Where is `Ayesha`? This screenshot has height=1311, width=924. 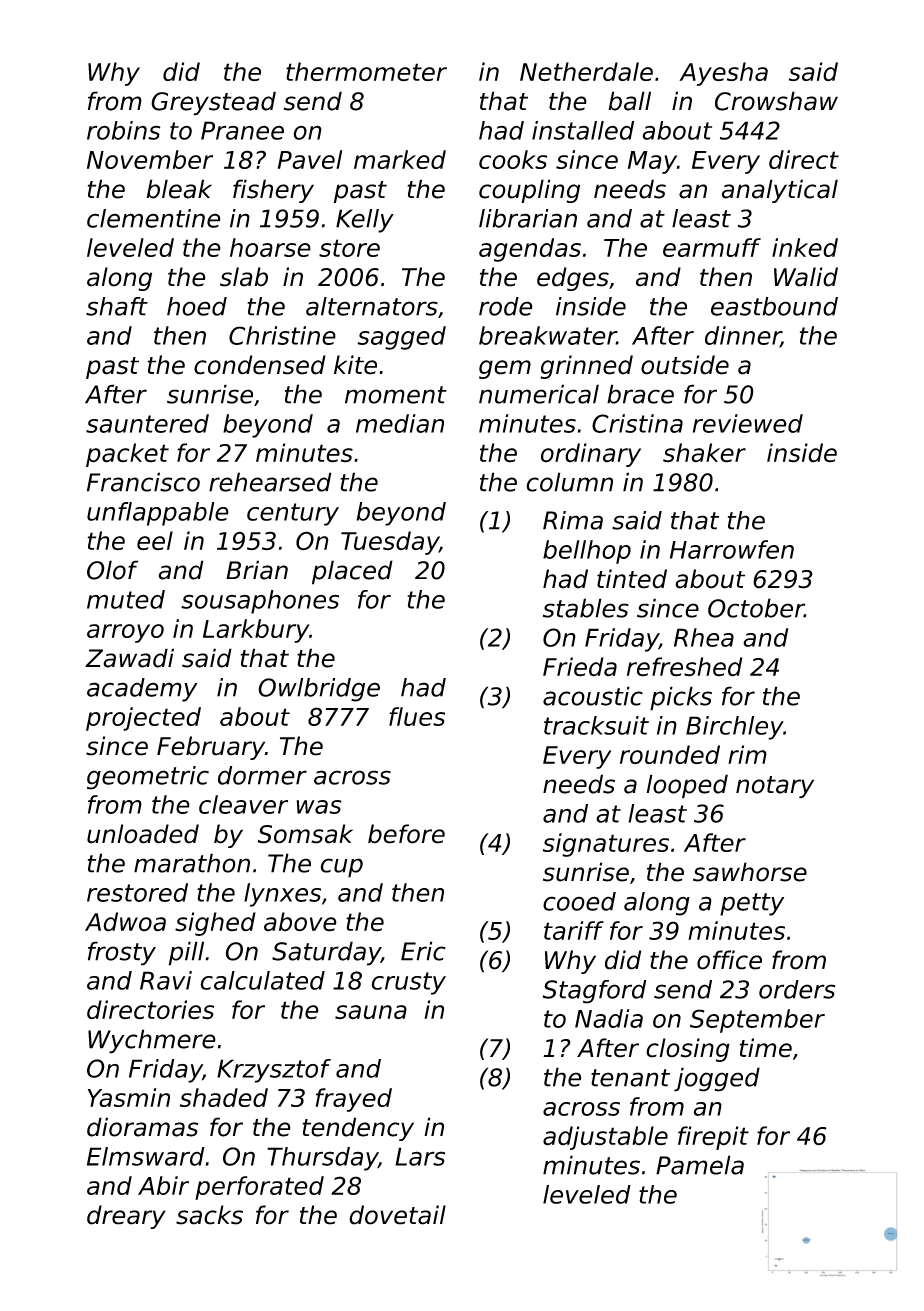
Ayesha is located at coordinates (723, 74).
